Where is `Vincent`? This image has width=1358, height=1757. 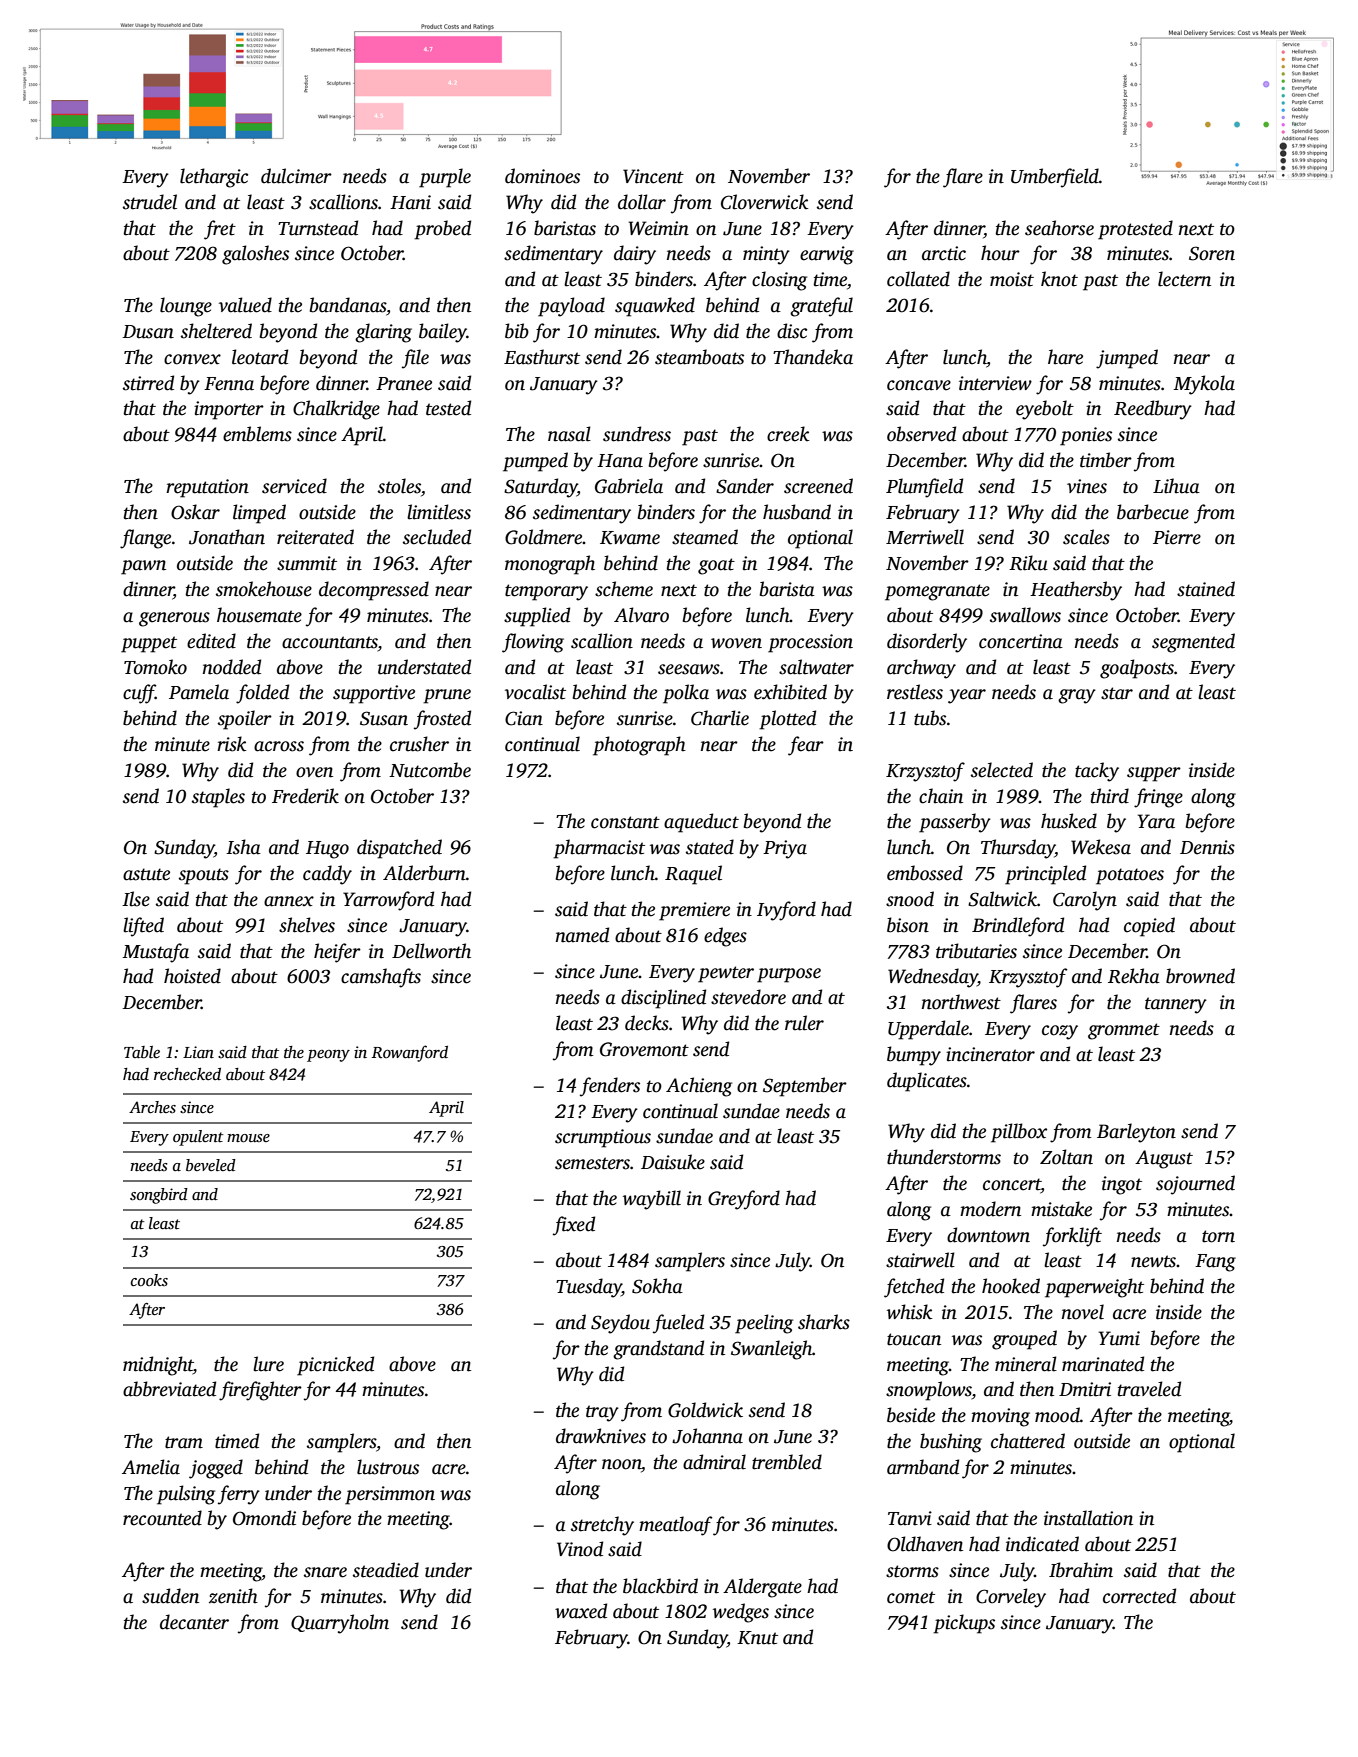
Vincent is located at coordinates (653, 176).
